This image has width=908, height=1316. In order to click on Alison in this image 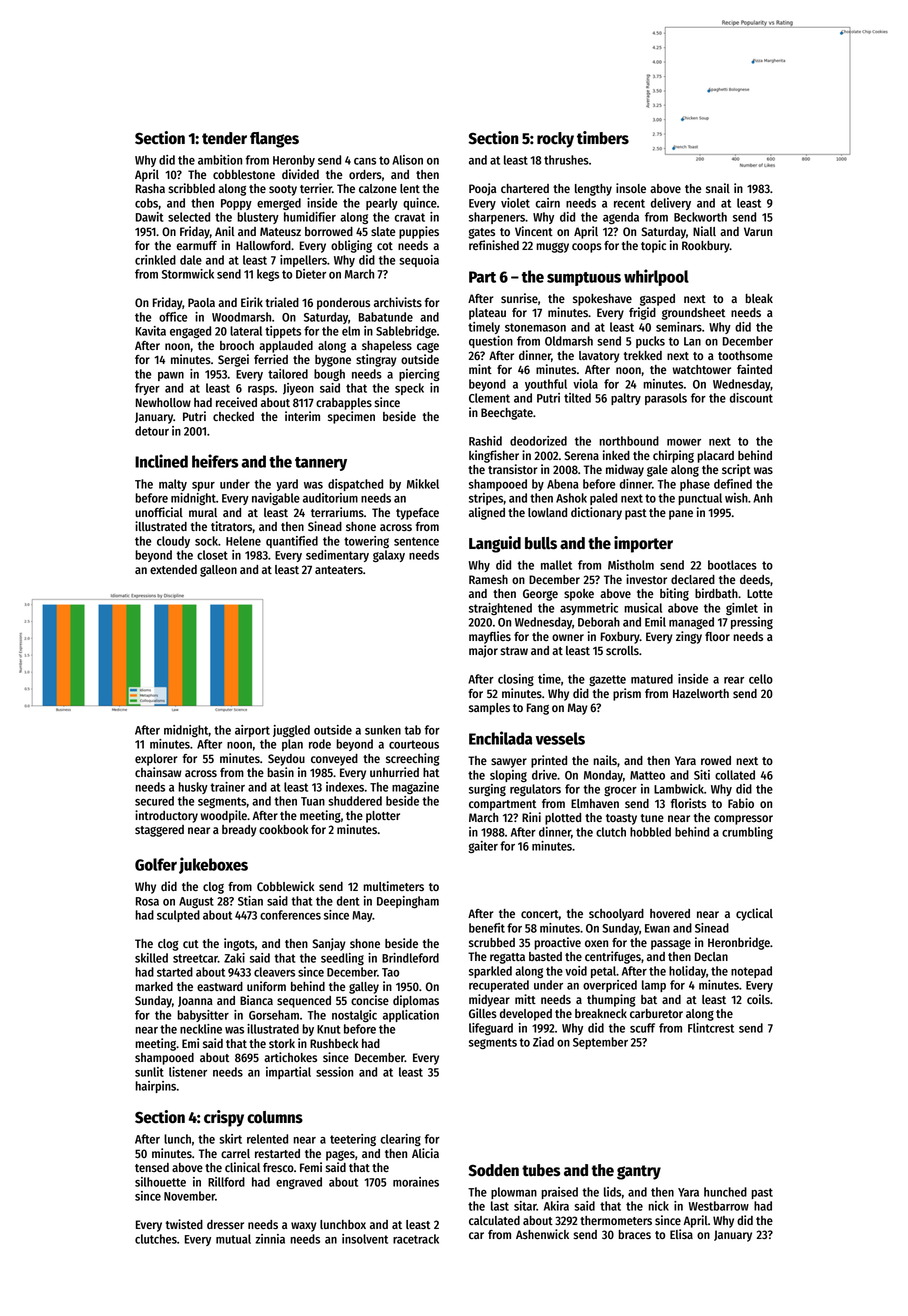, I will do `click(407, 160)`.
